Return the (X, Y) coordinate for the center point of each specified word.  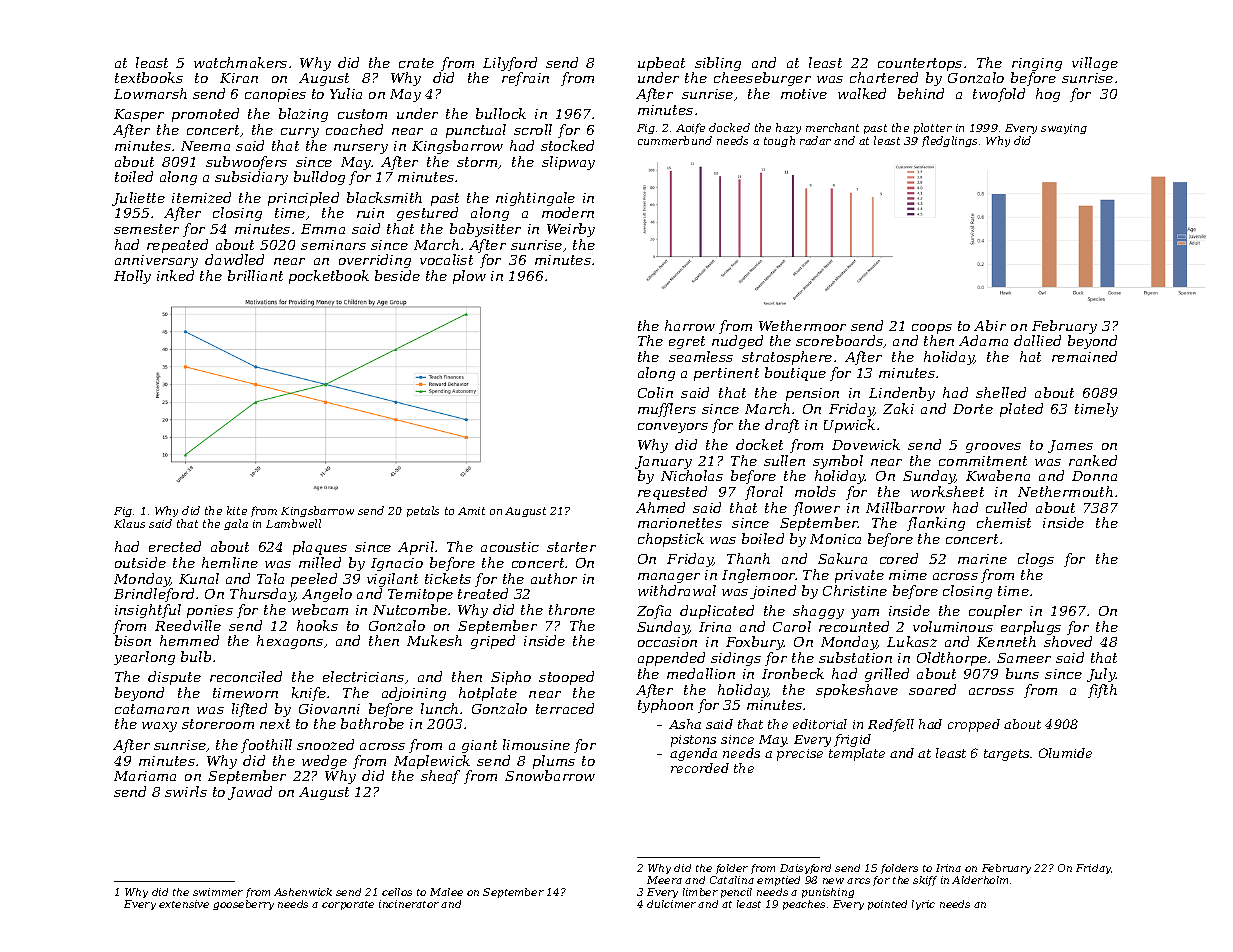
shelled (1001, 392)
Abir (990, 325)
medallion (701, 673)
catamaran (152, 709)
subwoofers (246, 163)
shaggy (818, 612)
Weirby (571, 230)
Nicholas (692, 475)
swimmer (218, 892)
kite (237, 510)
